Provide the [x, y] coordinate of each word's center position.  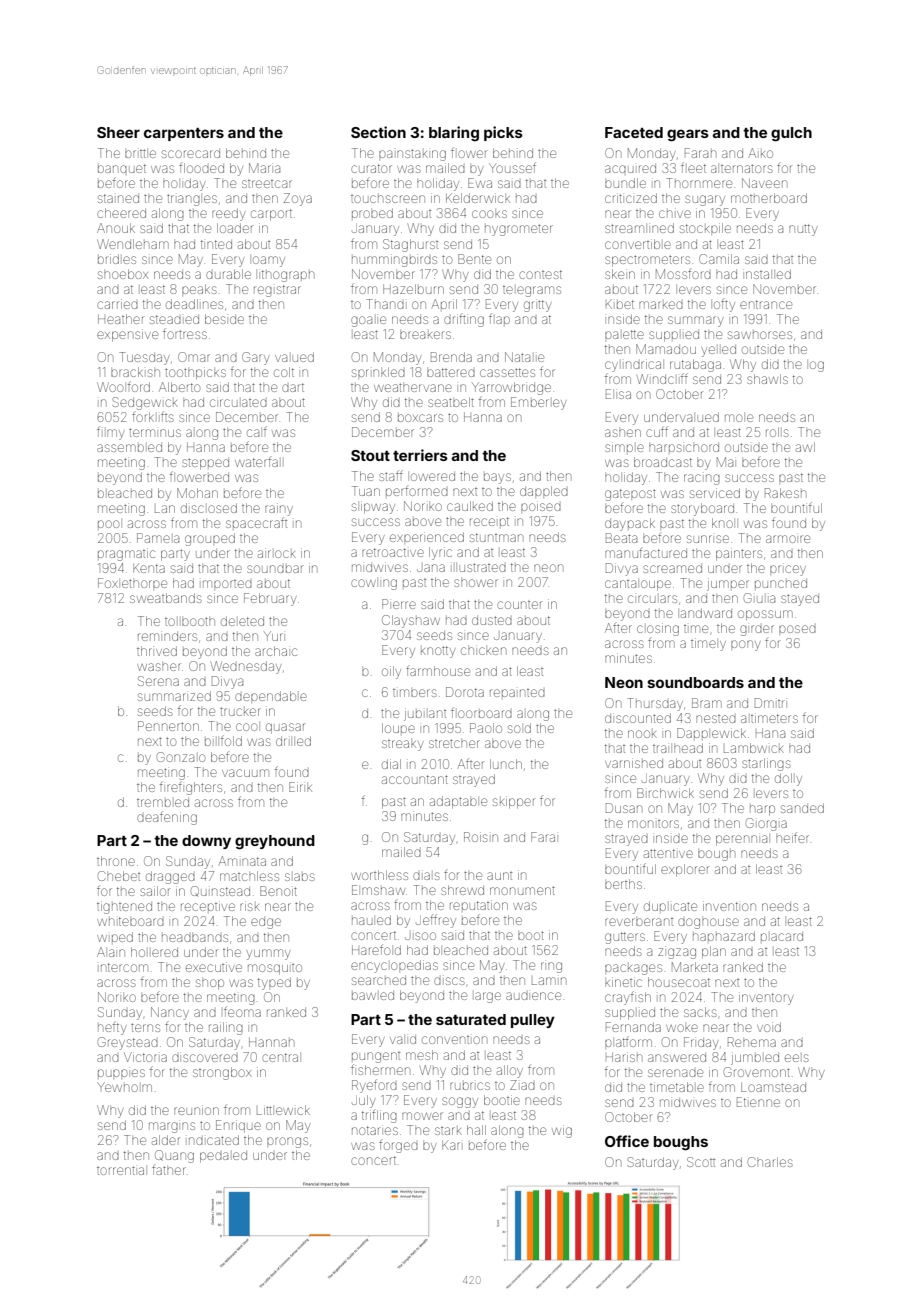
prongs [287, 1142]
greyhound [275, 842]
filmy [110, 433]
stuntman [496, 537]
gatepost [630, 495]
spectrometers [647, 261]
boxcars [420, 418]
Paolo [486, 728]
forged [398, 1147]
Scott [701, 1162]
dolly [788, 779]
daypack [630, 524]
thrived [157, 651]
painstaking [412, 155]
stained [118, 198]
